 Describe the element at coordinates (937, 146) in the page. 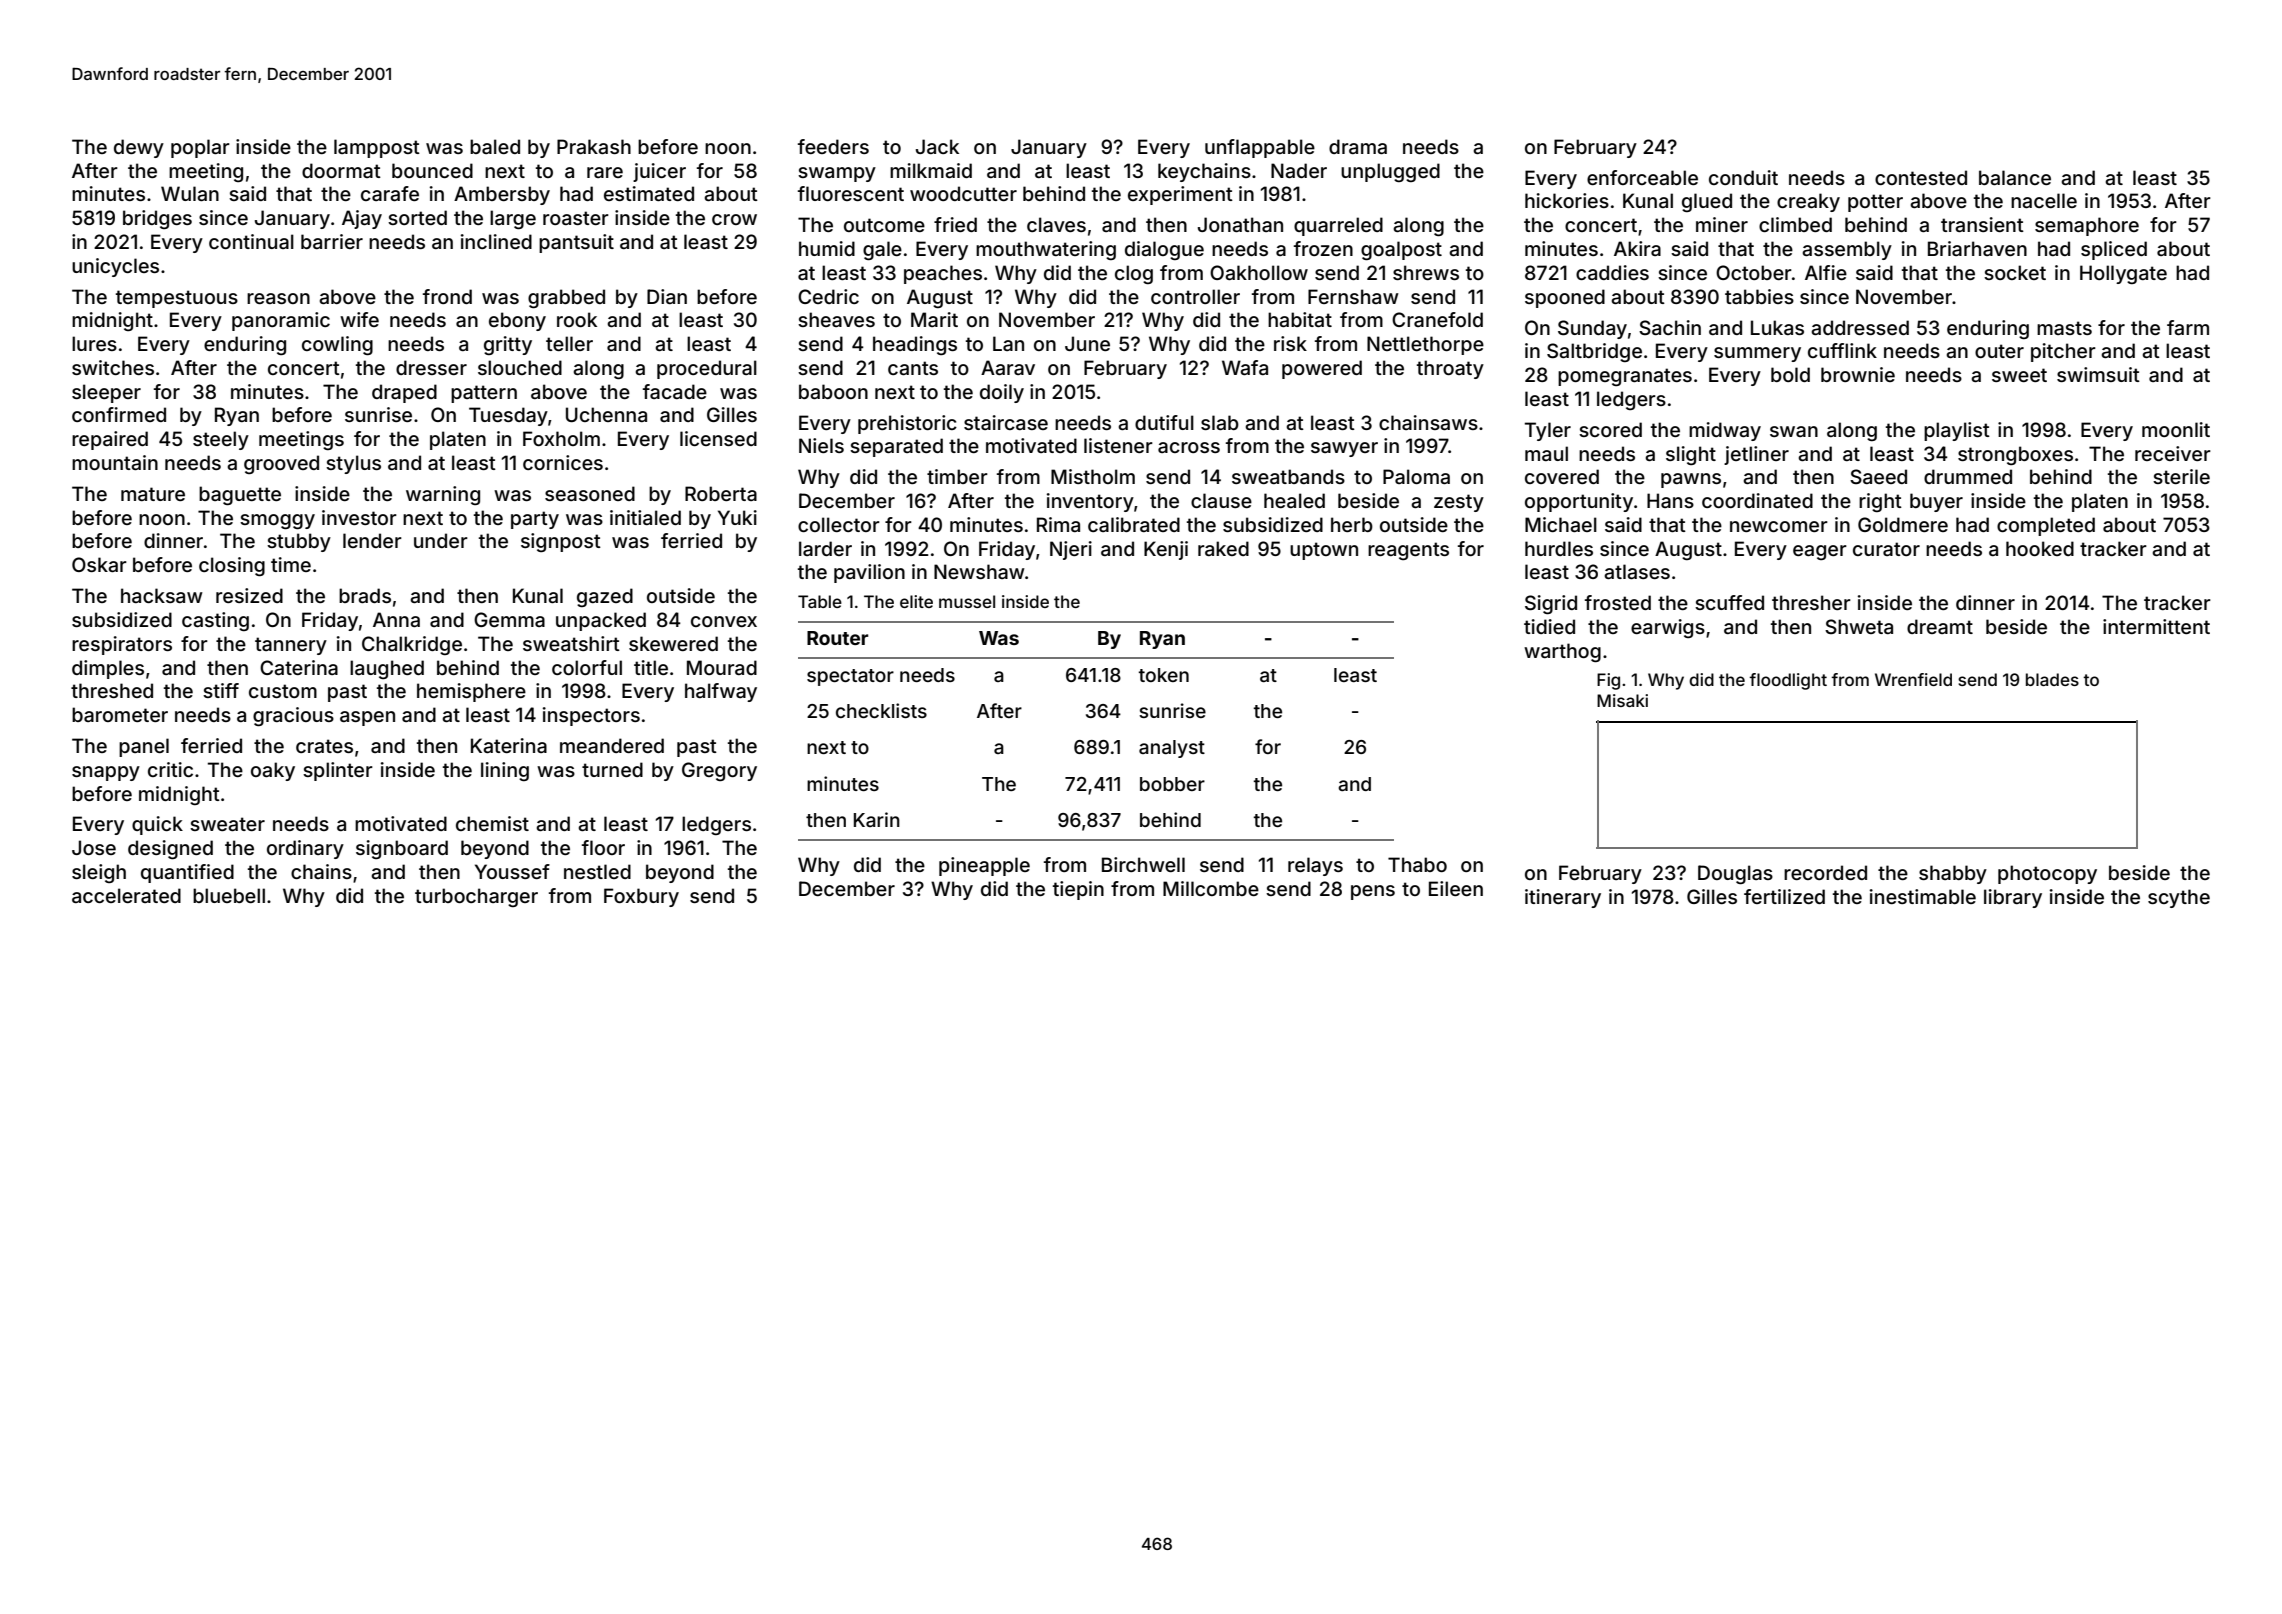

I see `Jack` at that location.
